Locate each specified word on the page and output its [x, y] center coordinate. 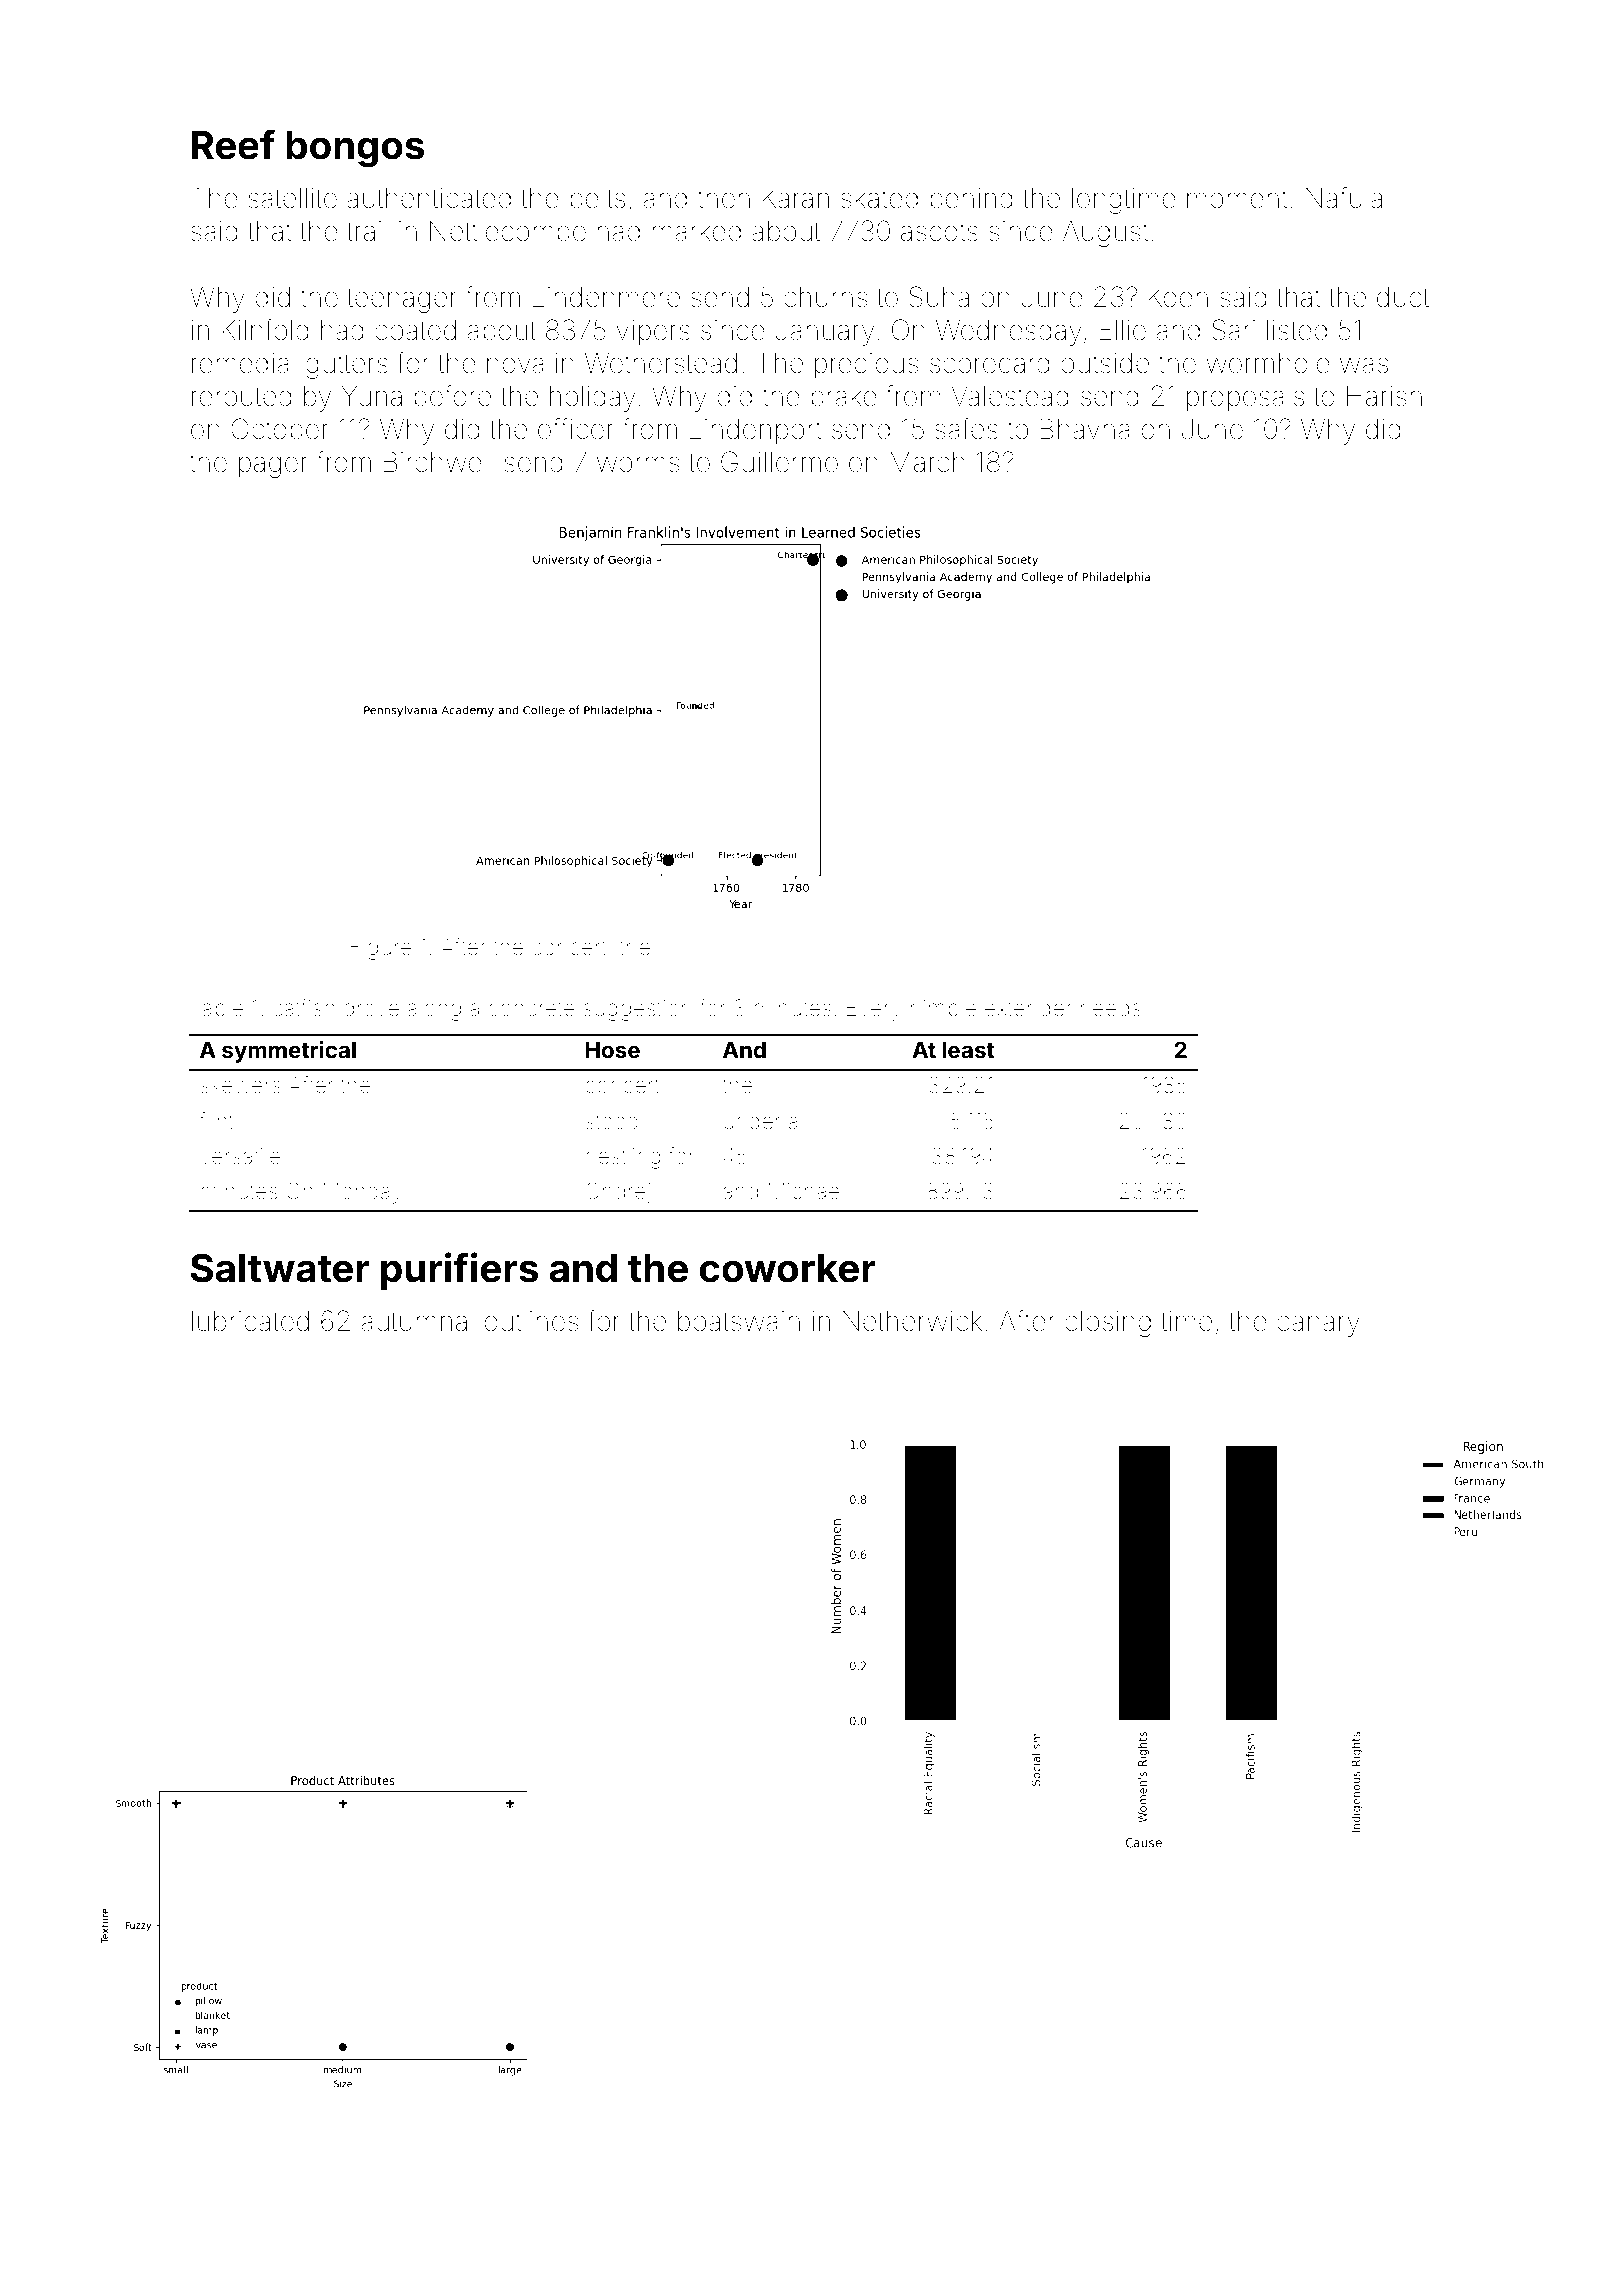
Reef [233, 144]
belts [597, 198]
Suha [939, 297]
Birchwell [438, 462]
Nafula [1344, 198]
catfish [304, 1008]
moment [1237, 199]
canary [1318, 1326]
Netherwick [912, 1321]
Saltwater [280, 1268]
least [968, 1049]
